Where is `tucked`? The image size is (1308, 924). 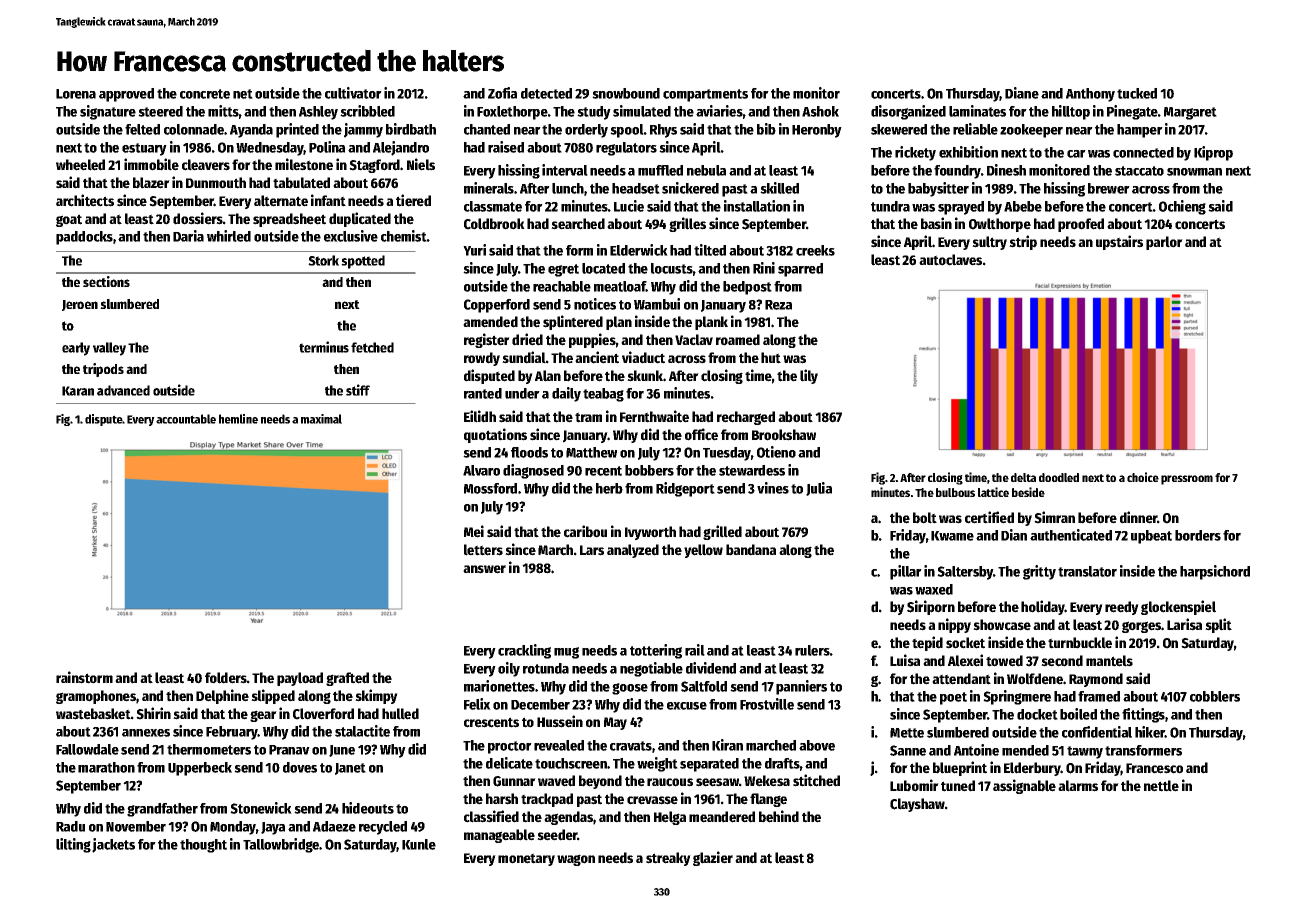 tucked is located at coordinates (1137, 93).
